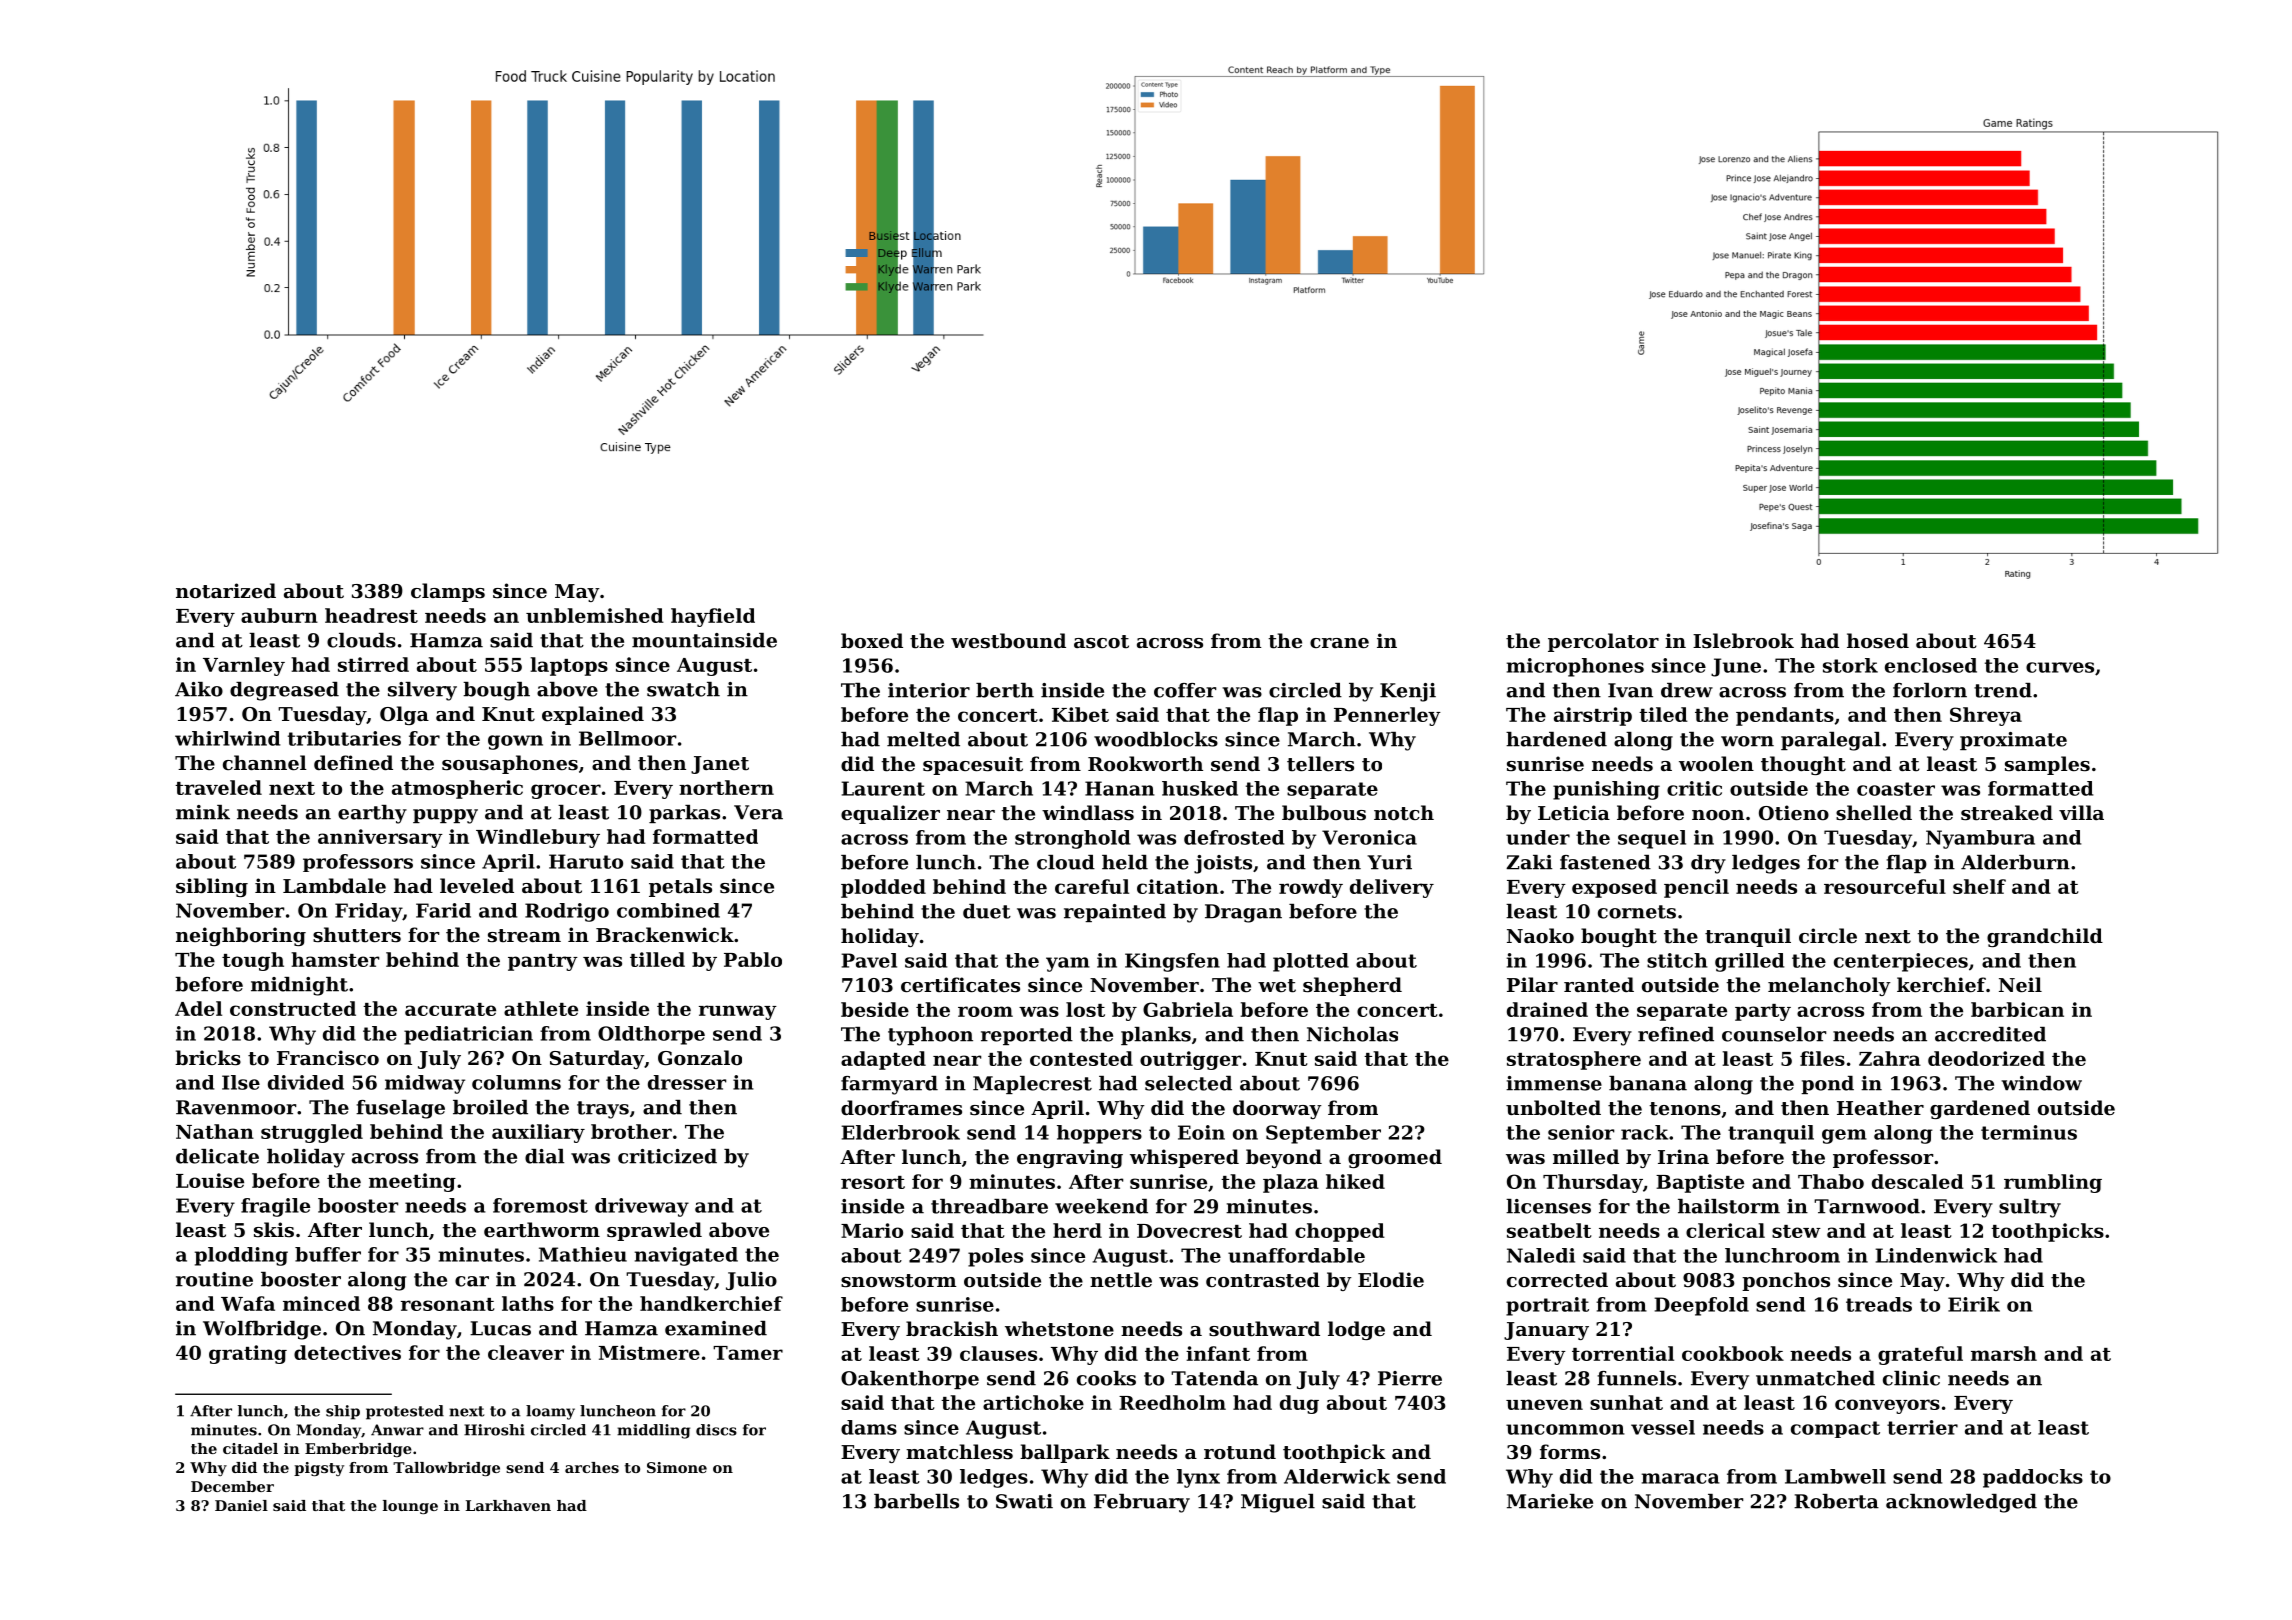 Image resolution: width=2292 pixels, height=1620 pixels. Describe the element at coordinates (253, 961) in the screenshot. I see `tough` at that location.
